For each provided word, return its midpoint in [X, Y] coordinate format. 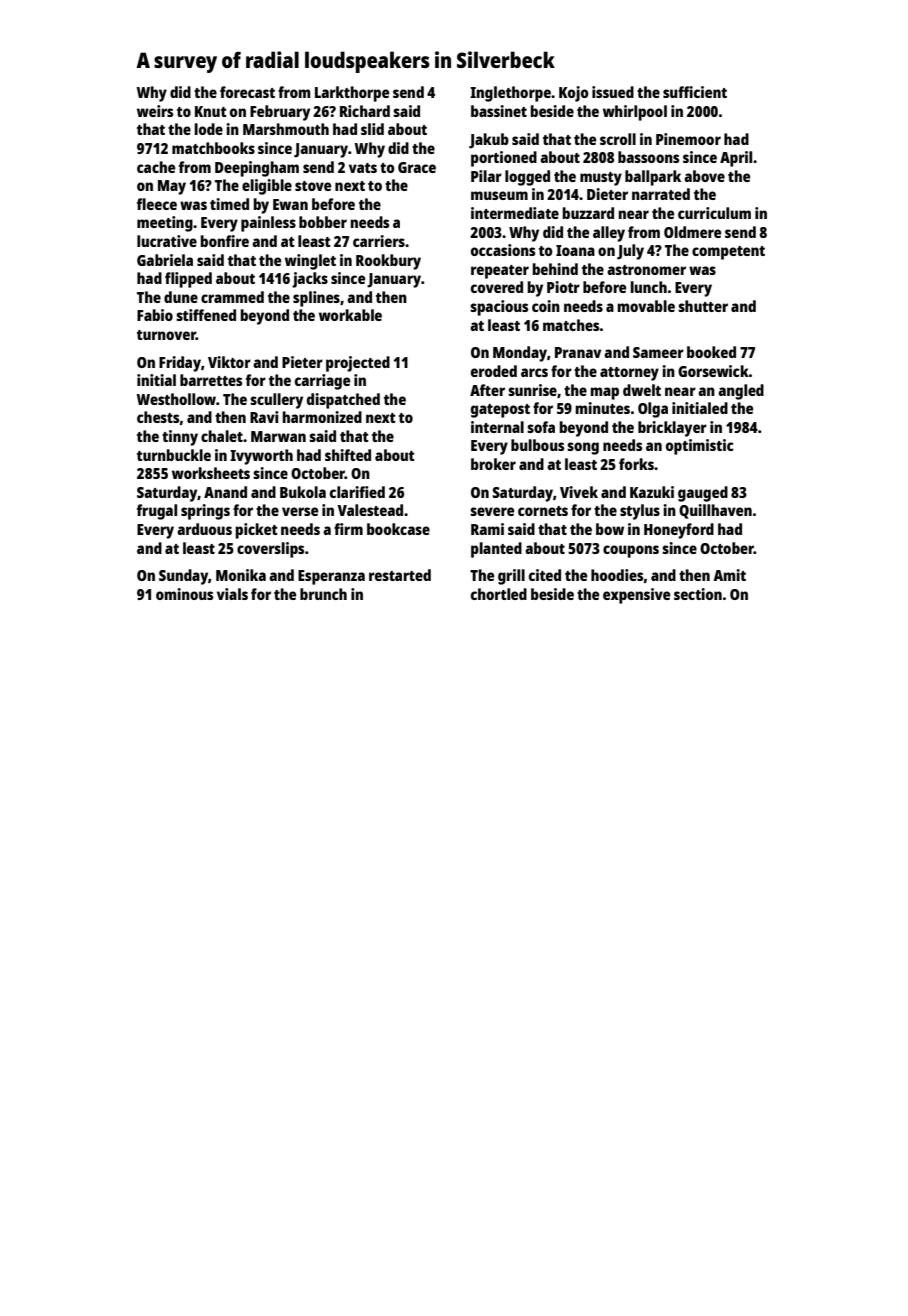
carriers [379, 241]
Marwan [278, 436]
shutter [703, 306]
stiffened [206, 315]
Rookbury [388, 262]
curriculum [714, 213]
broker [493, 464]
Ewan [290, 204]
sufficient [695, 92]
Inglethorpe [510, 94]
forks [636, 464]
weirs [155, 111]
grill [511, 577]
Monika [241, 575]
